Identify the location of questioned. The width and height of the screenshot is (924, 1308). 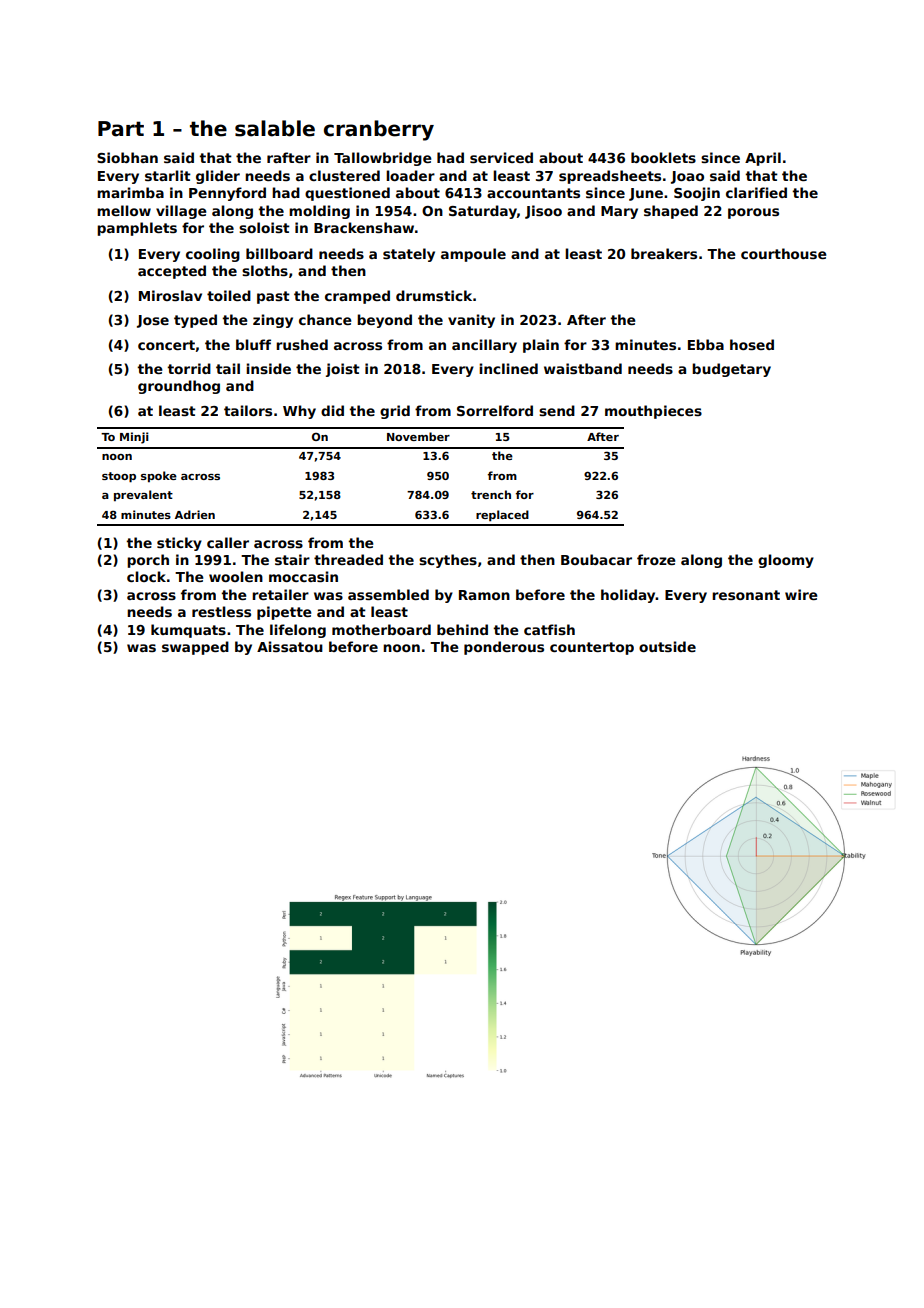
(347, 194).
